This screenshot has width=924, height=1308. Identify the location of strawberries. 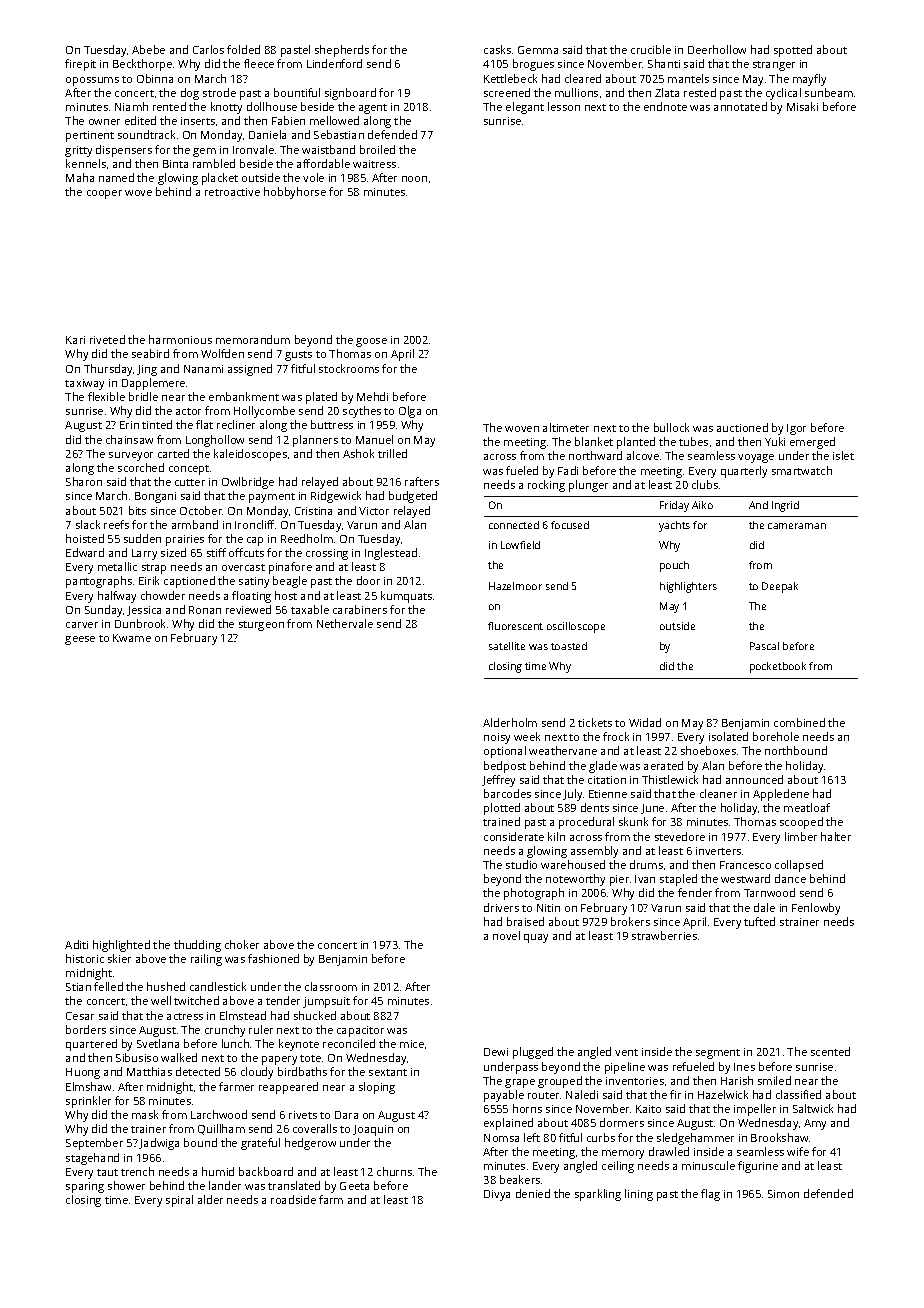
(664, 935).
